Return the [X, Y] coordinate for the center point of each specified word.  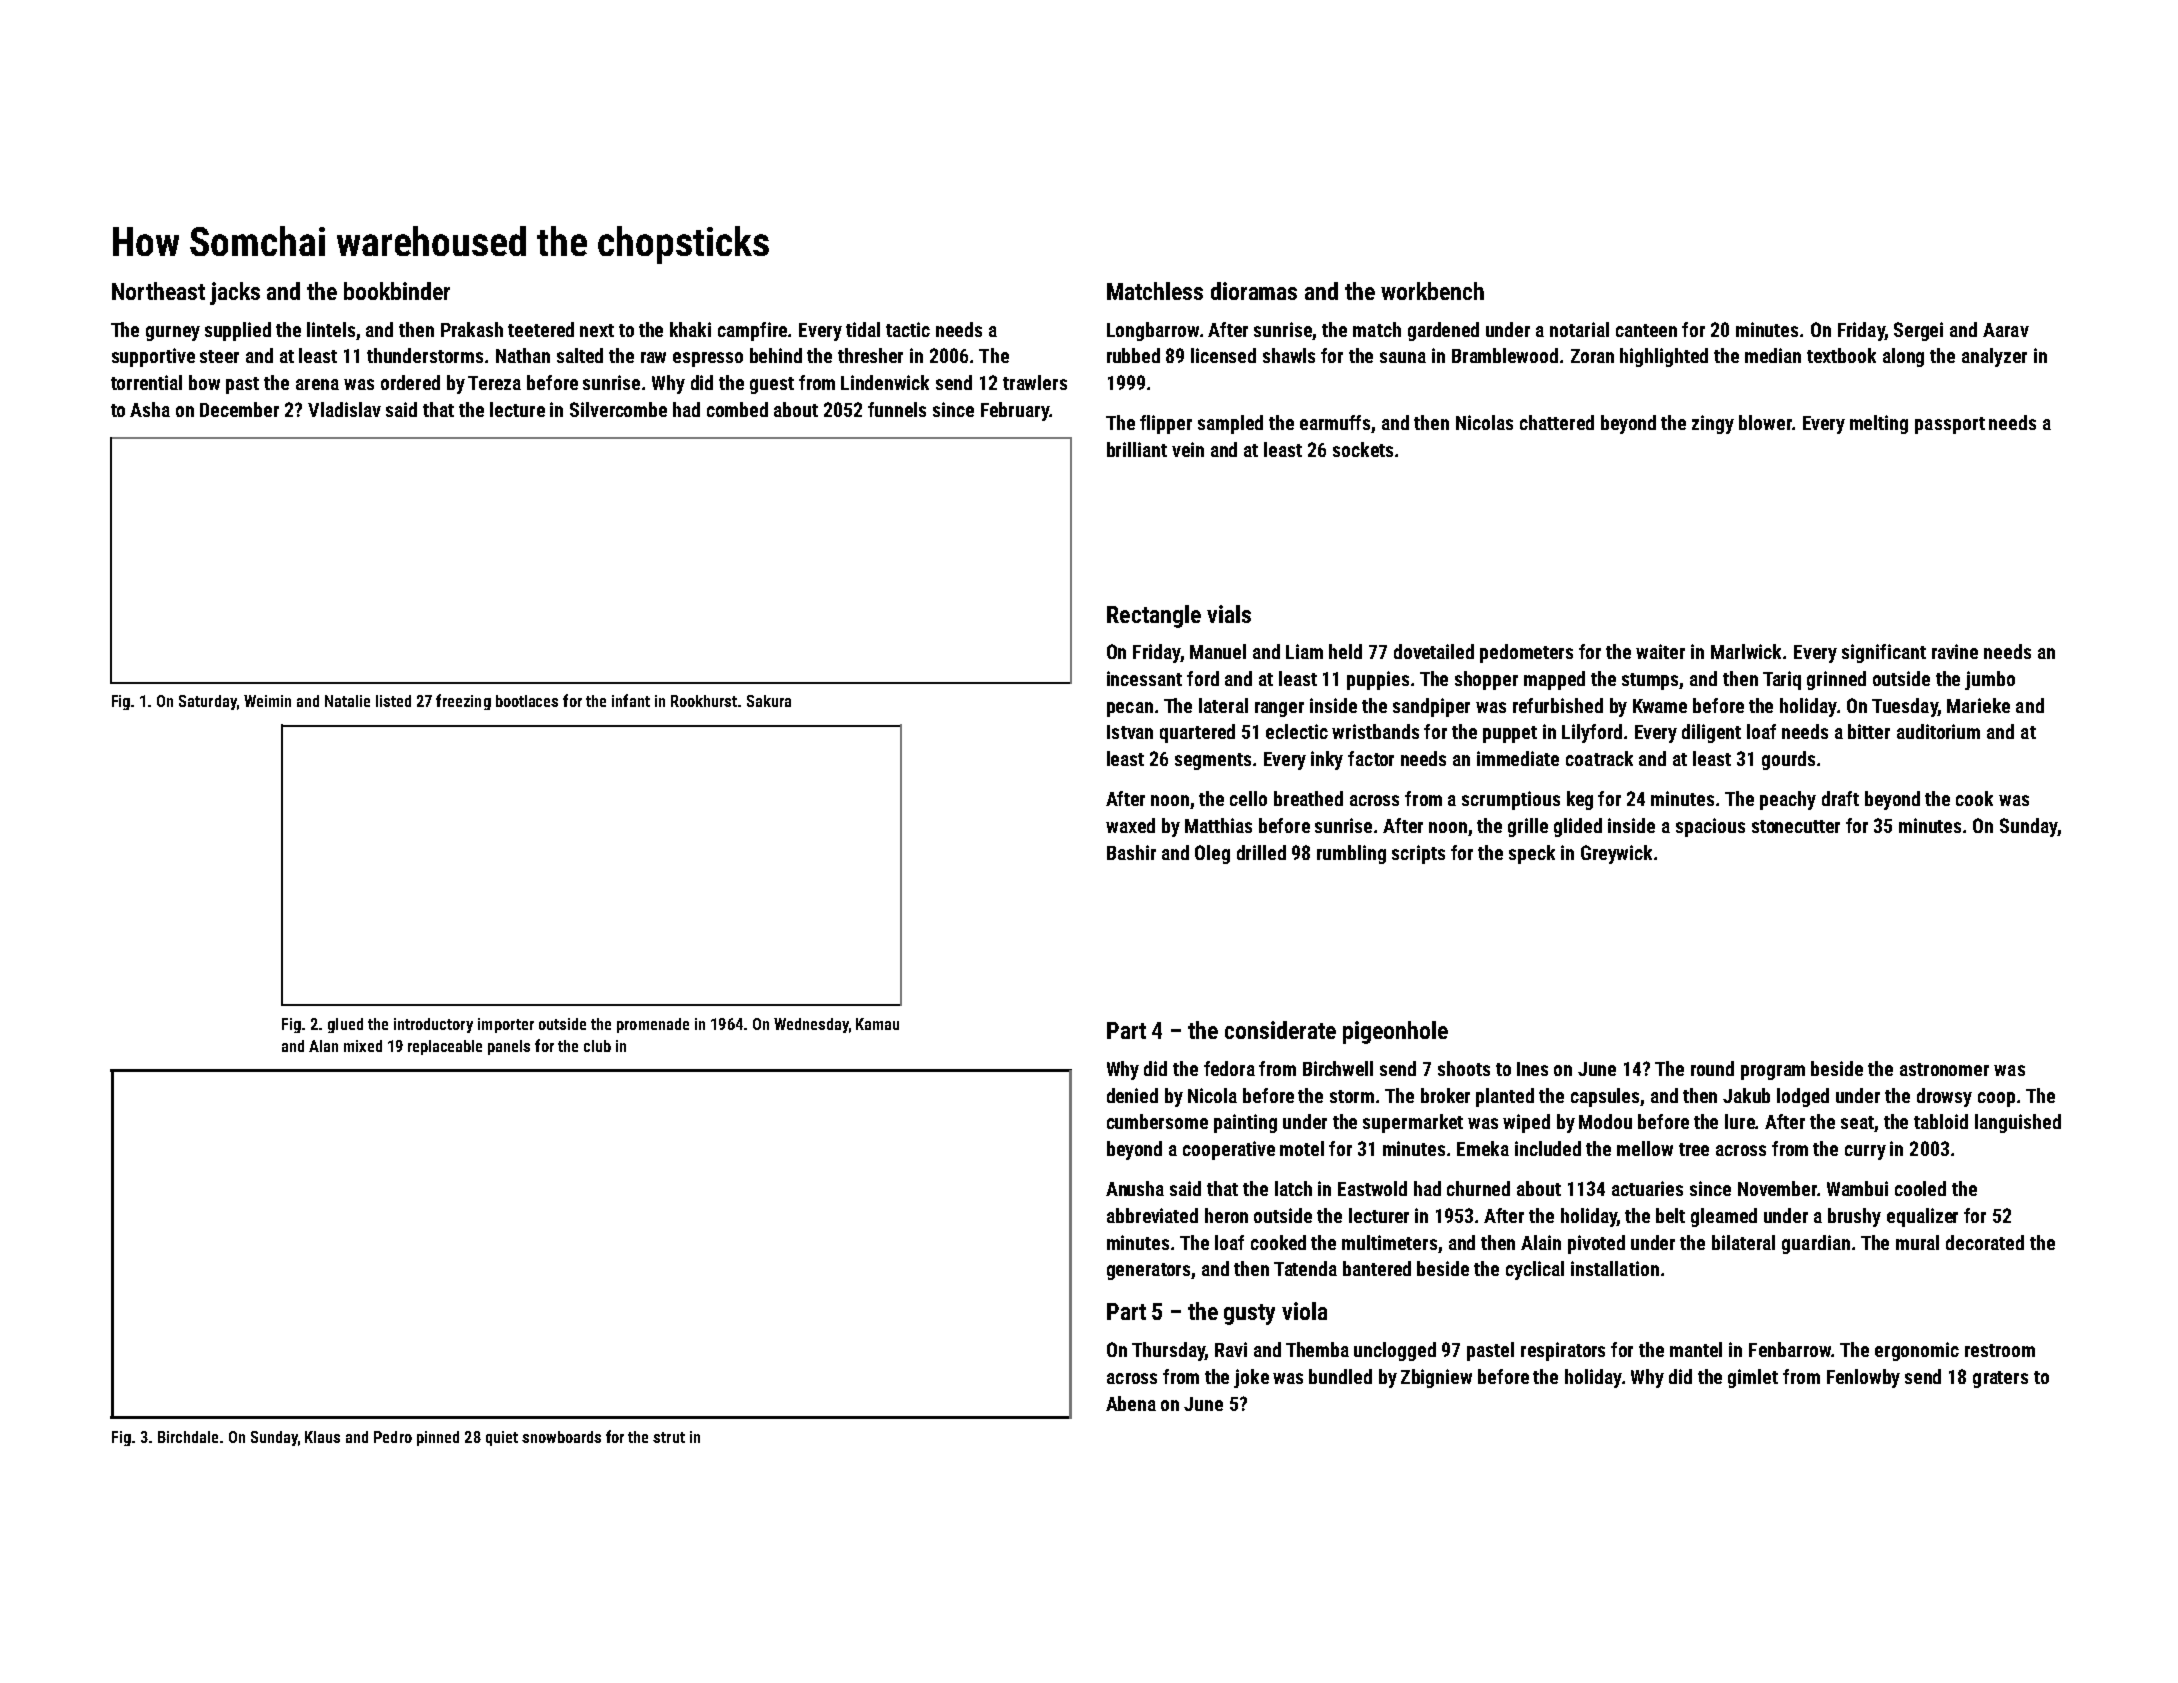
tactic [908, 329]
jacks [235, 293]
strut [669, 1437]
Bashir [1131, 852]
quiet [502, 1438]
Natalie [347, 701]
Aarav [2006, 330]
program [1773, 1072]
